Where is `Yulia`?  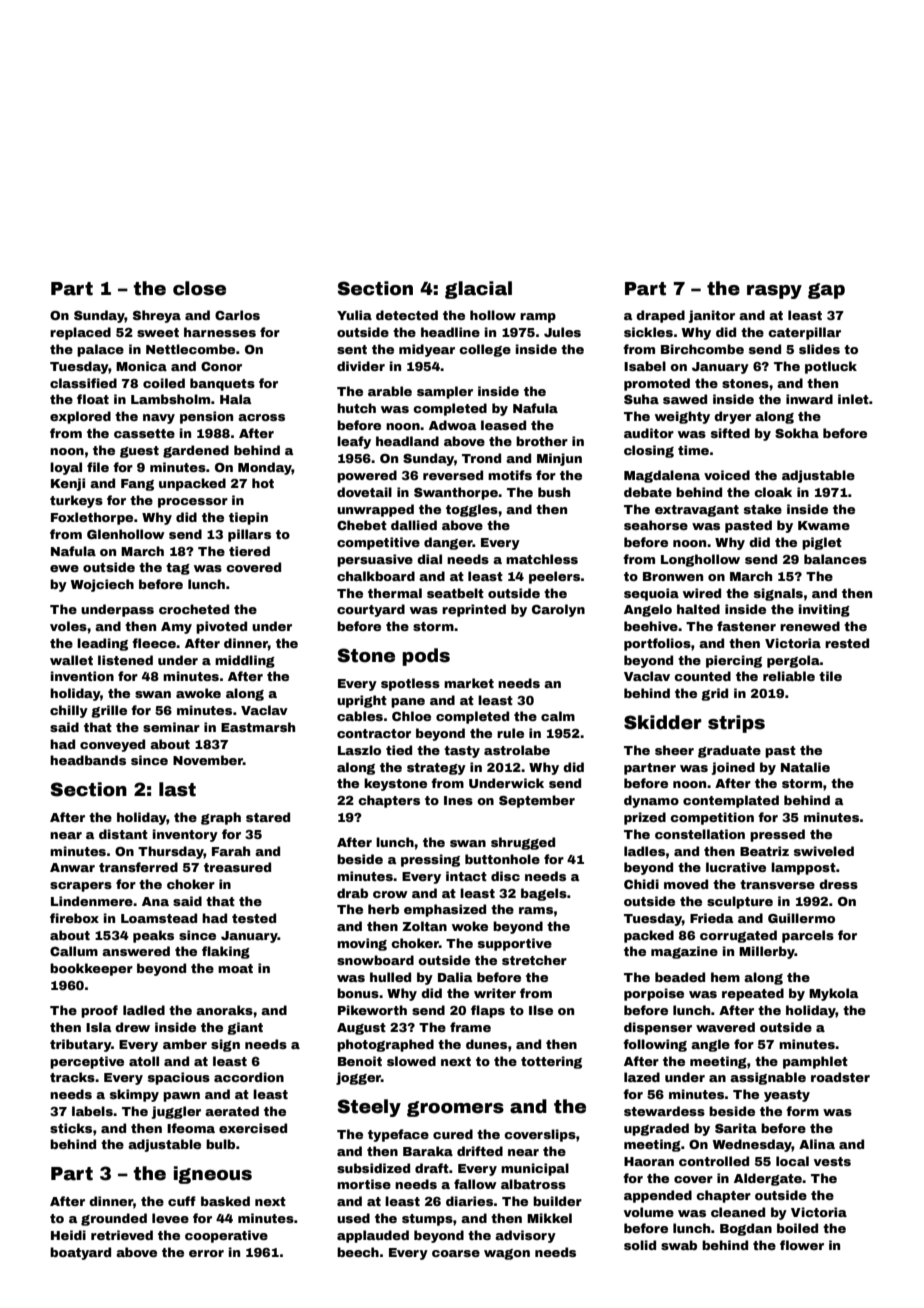 Yulia is located at coordinates (354, 315).
